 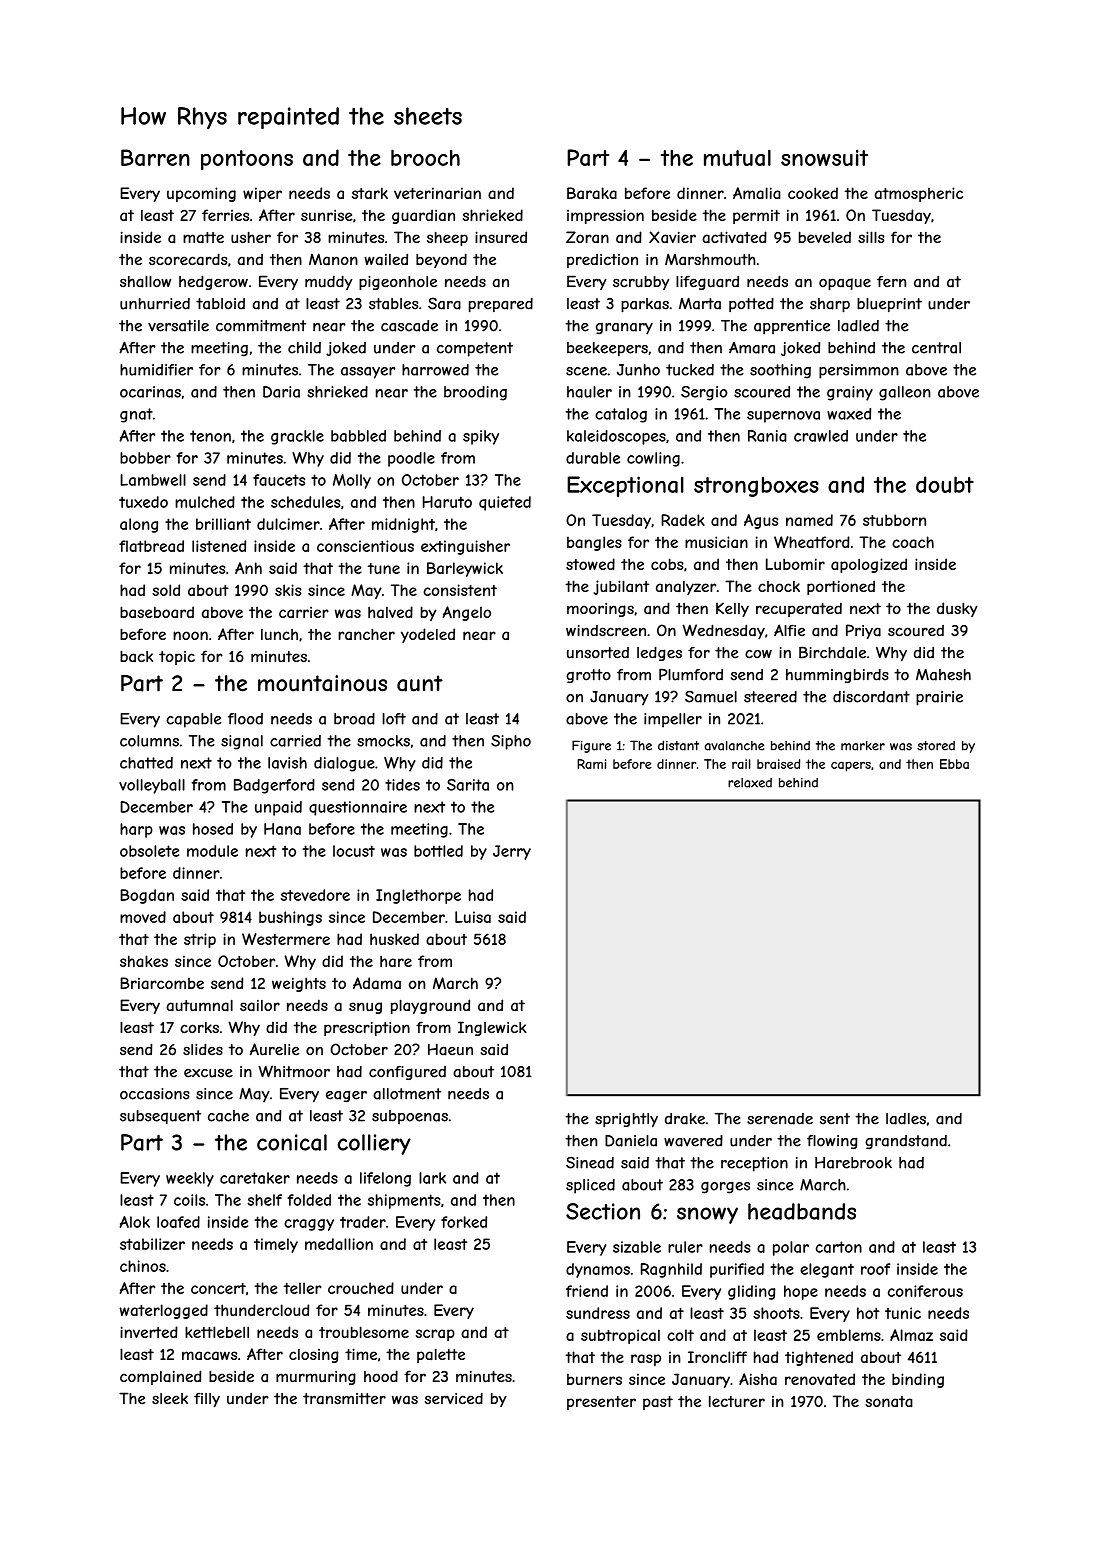 I want to click on capers, so click(x=851, y=766).
